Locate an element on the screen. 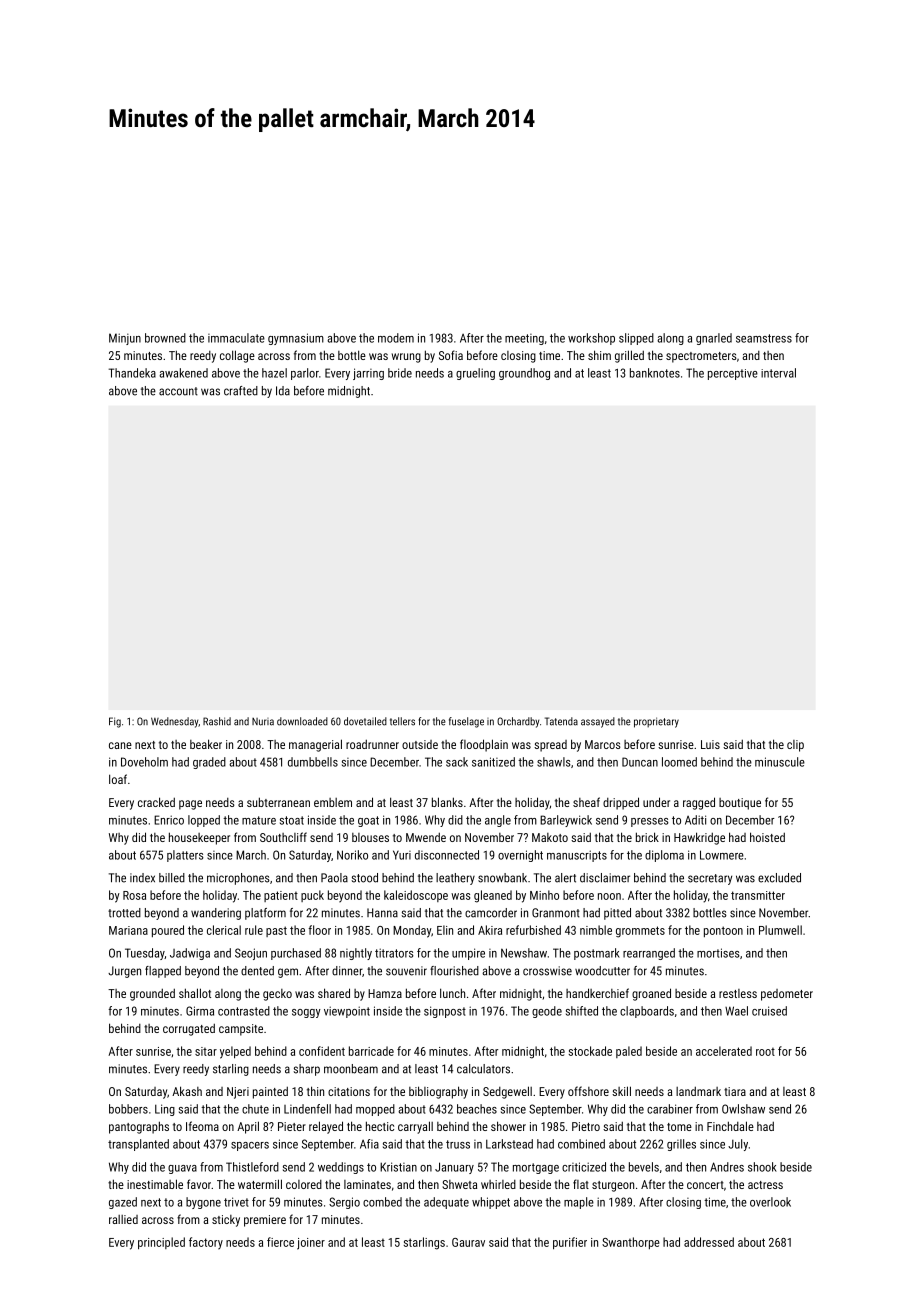  bevels is located at coordinates (644, 1167).
